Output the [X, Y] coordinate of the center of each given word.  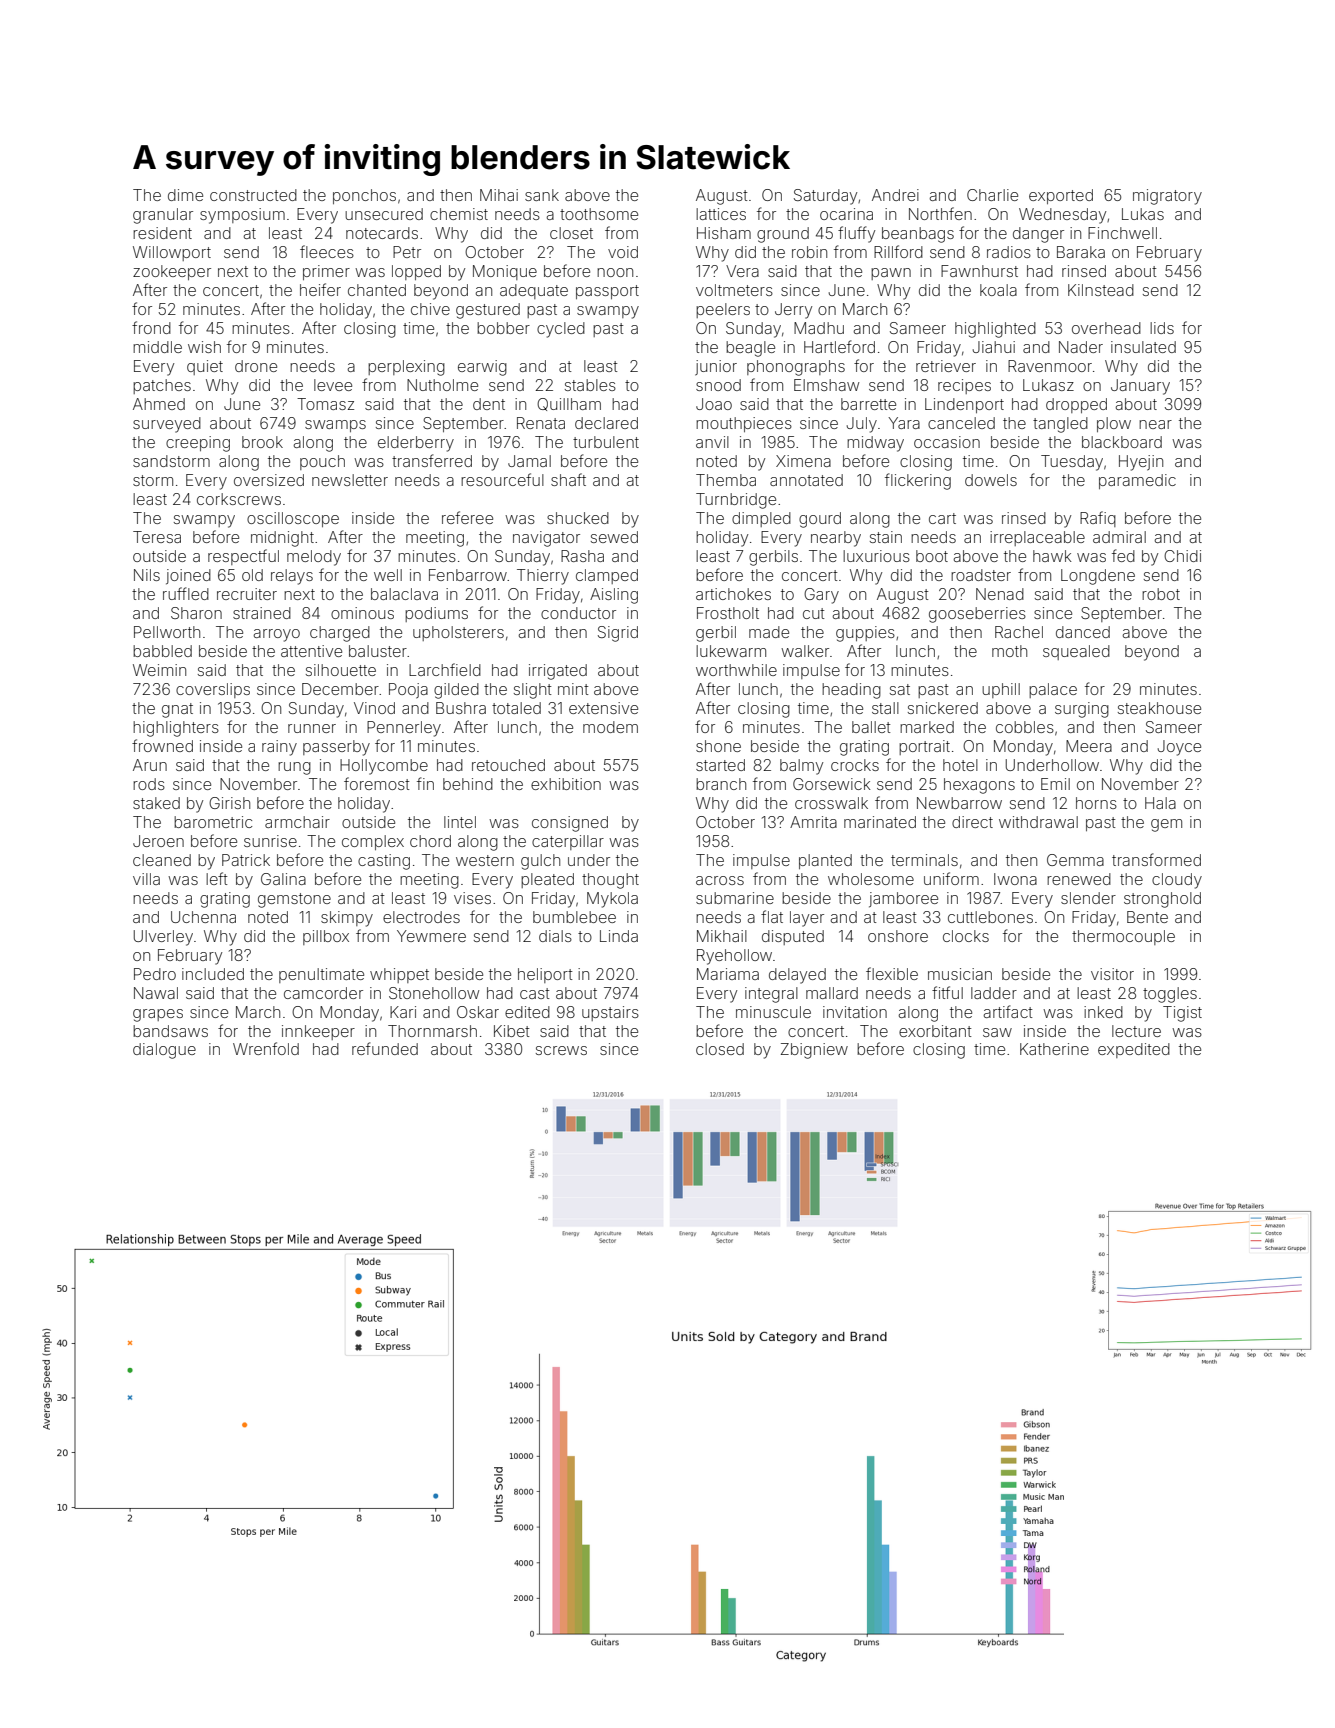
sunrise [270, 841]
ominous [362, 613]
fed [1123, 555]
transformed [1156, 859]
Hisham [724, 233]
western [485, 860]
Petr [407, 252]
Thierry [543, 577]
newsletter [350, 480]
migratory [1167, 197]
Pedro [155, 974]
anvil [712, 442]
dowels [991, 480]
